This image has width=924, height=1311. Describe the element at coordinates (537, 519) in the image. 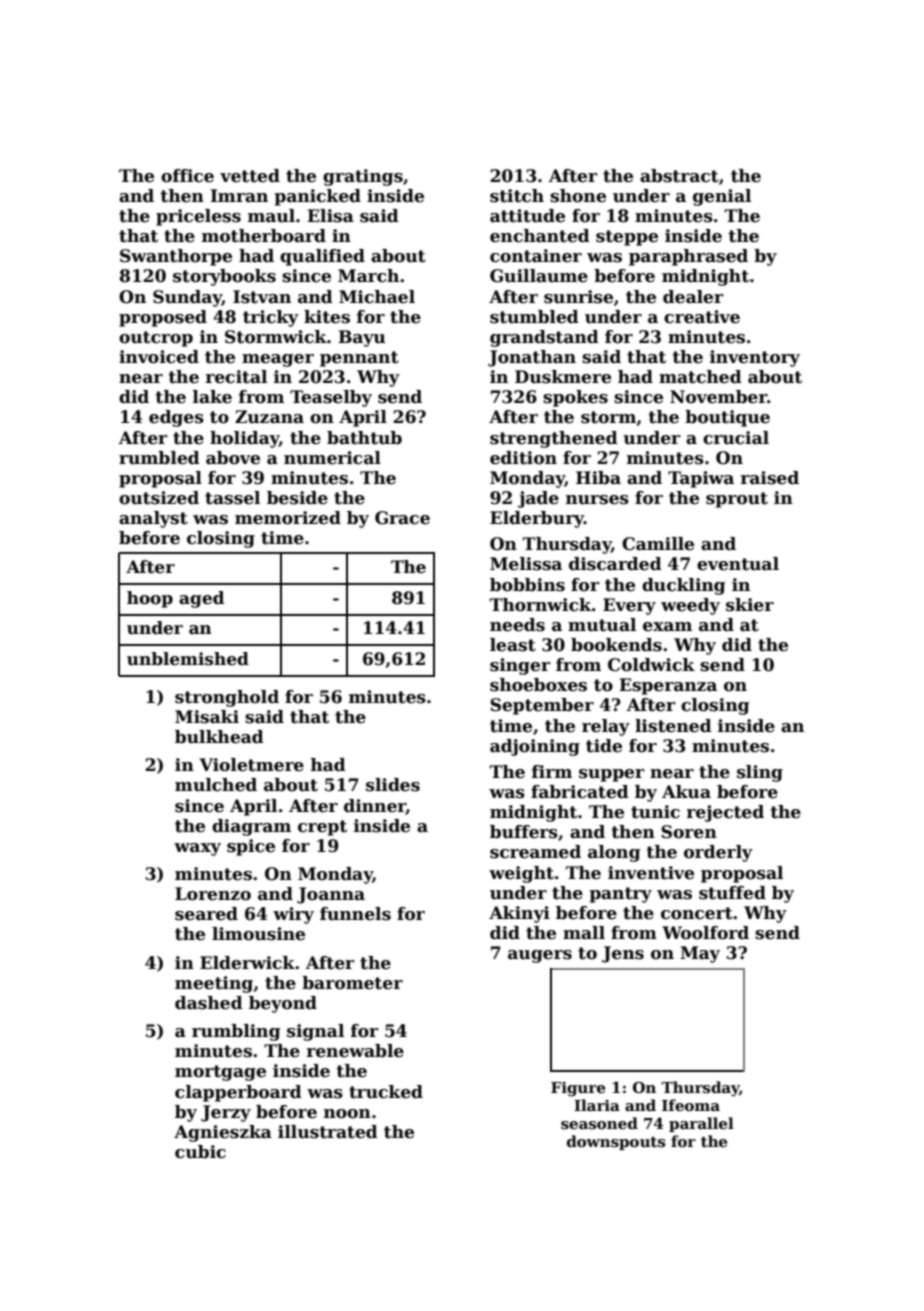

I see `Elderbury` at that location.
